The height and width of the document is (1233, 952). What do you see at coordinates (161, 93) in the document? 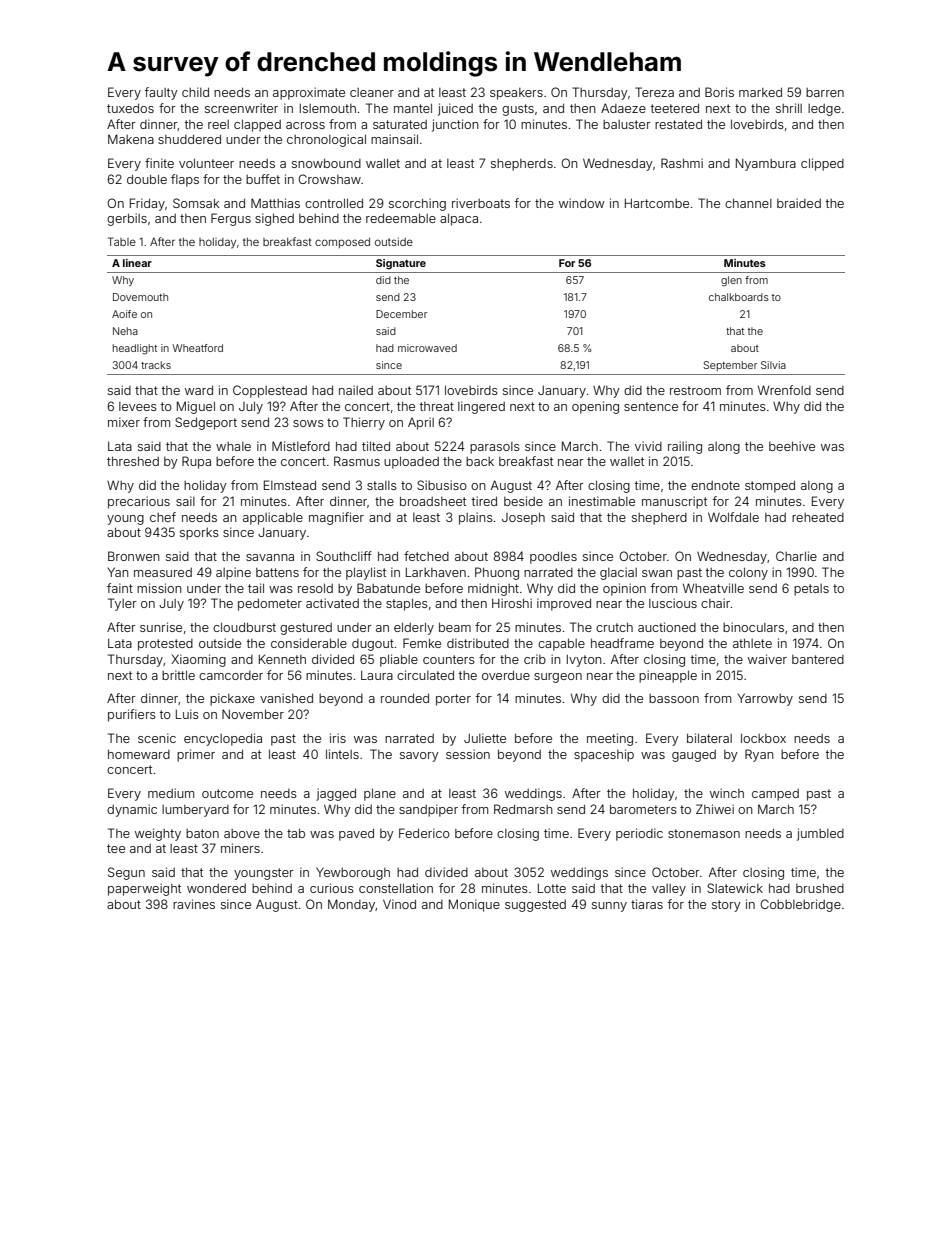
I see `faulty` at bounding box center [161, 93].
